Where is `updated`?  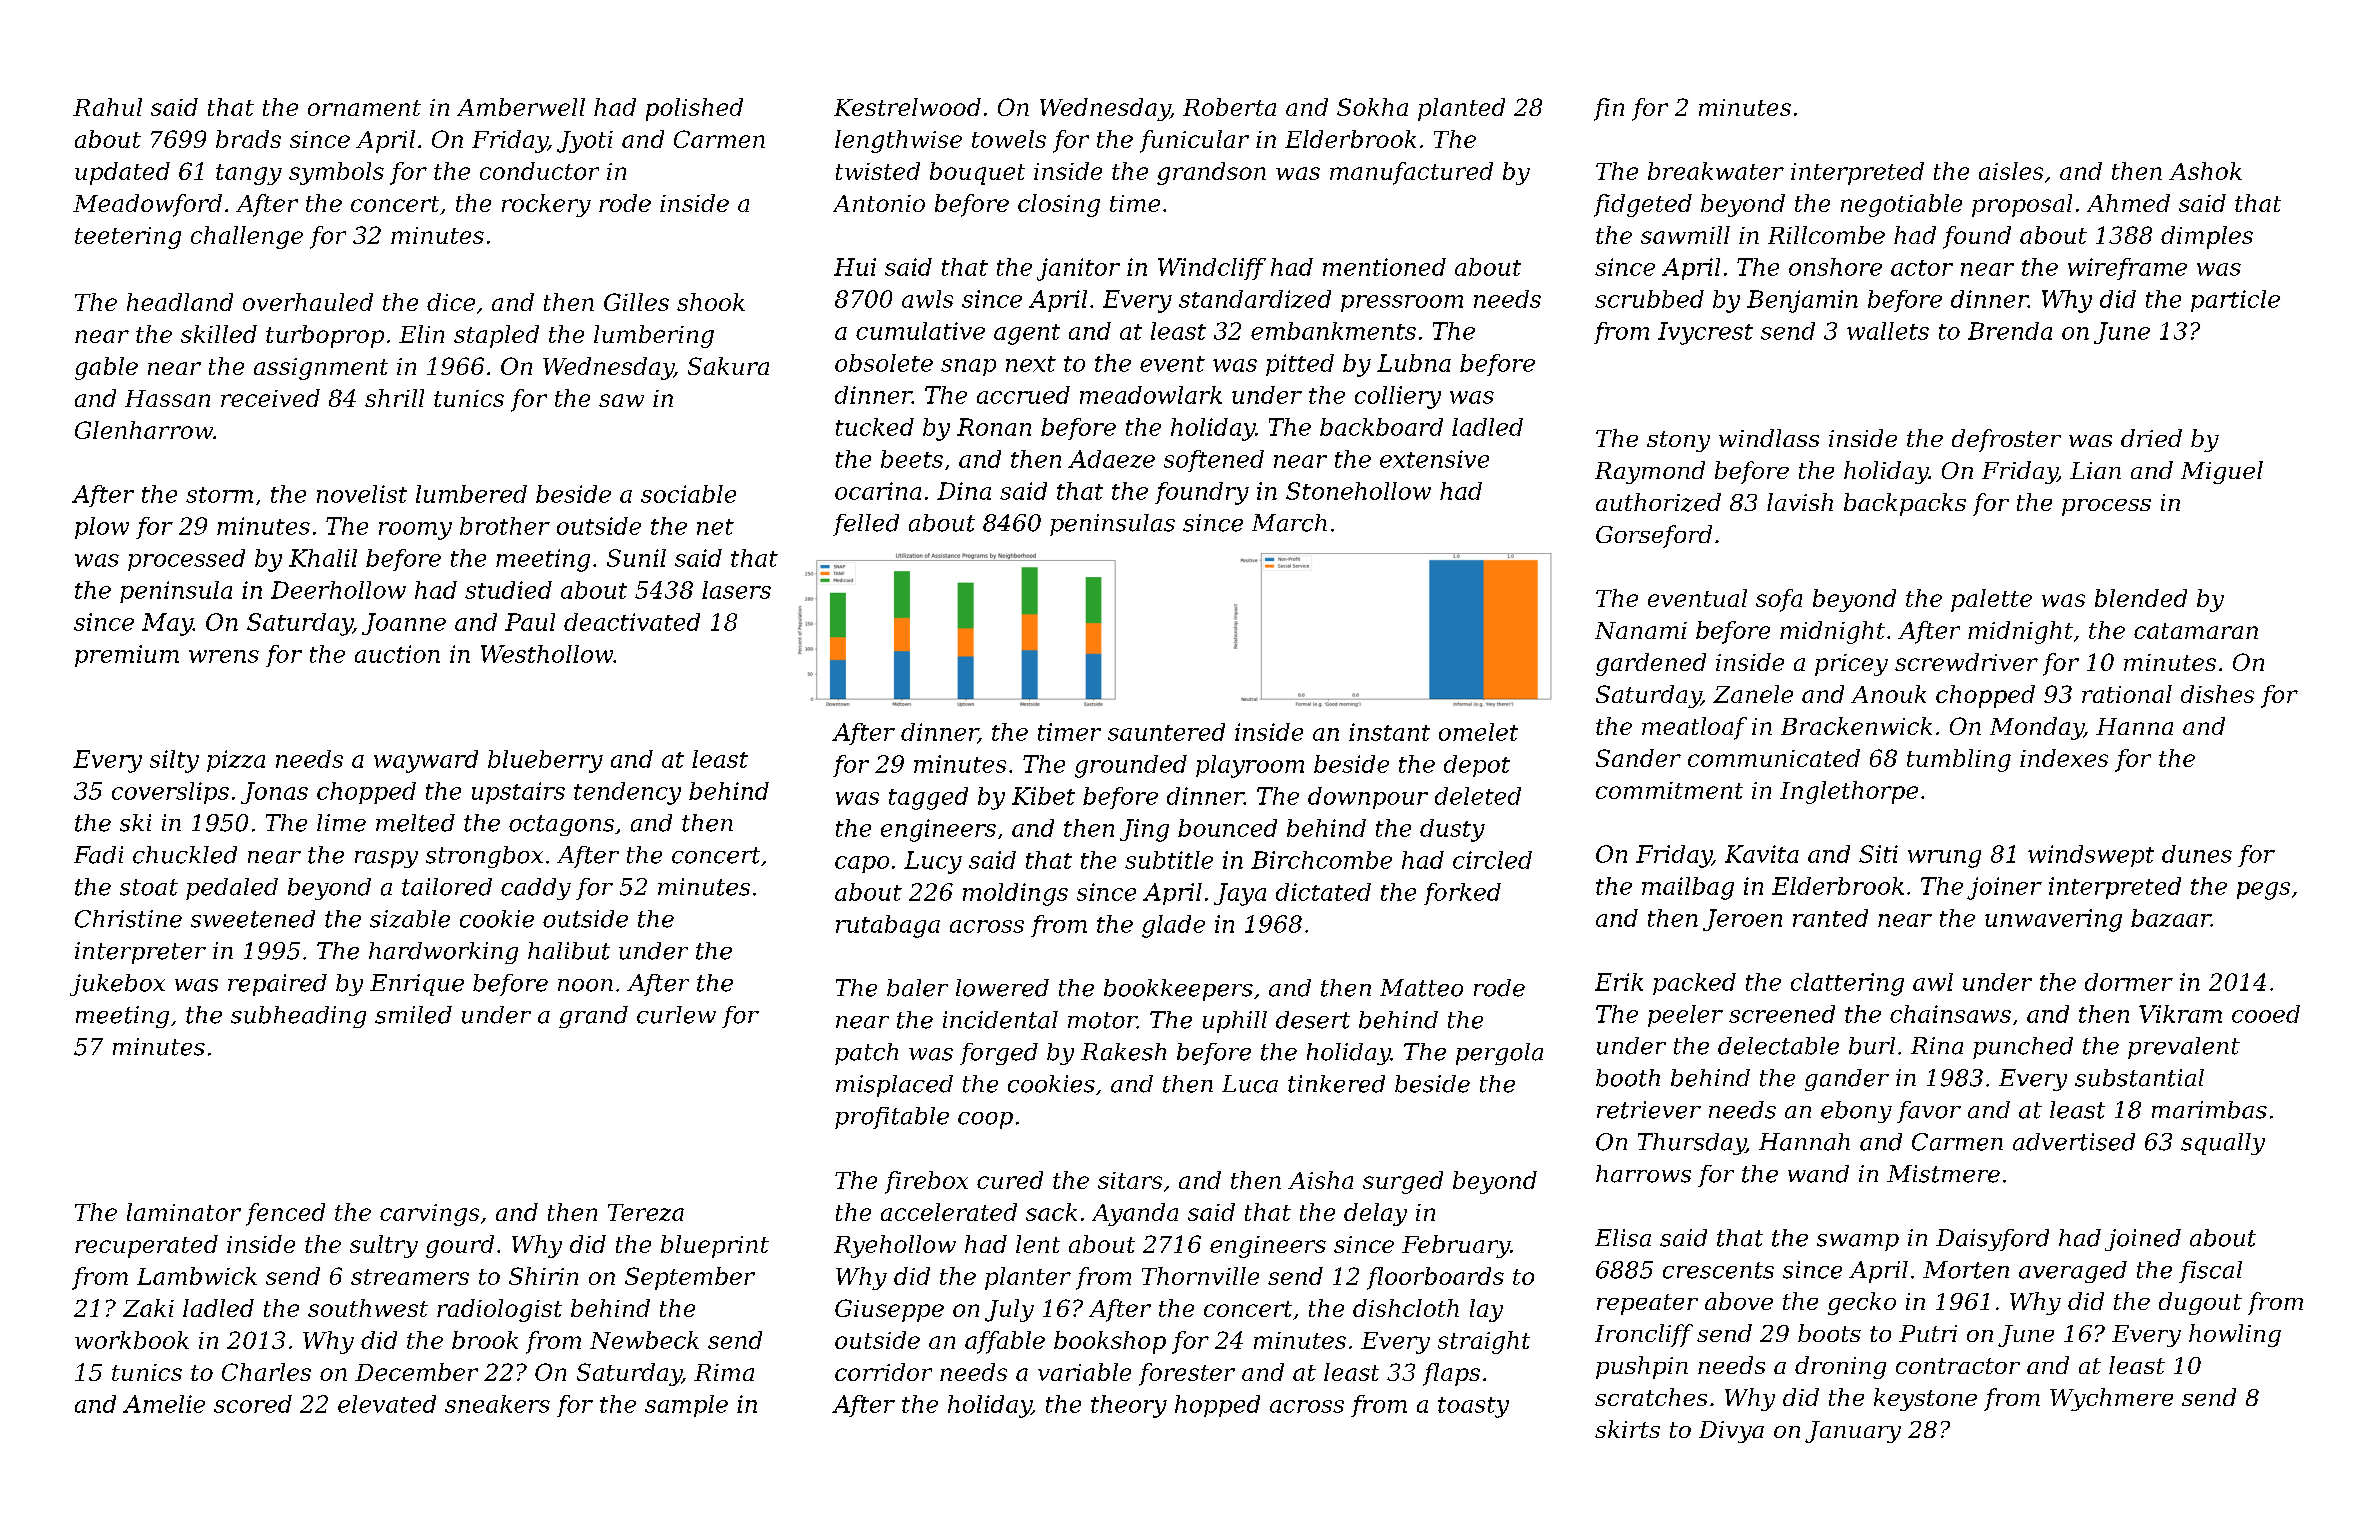 updated is located at coordinates (122, 173).
